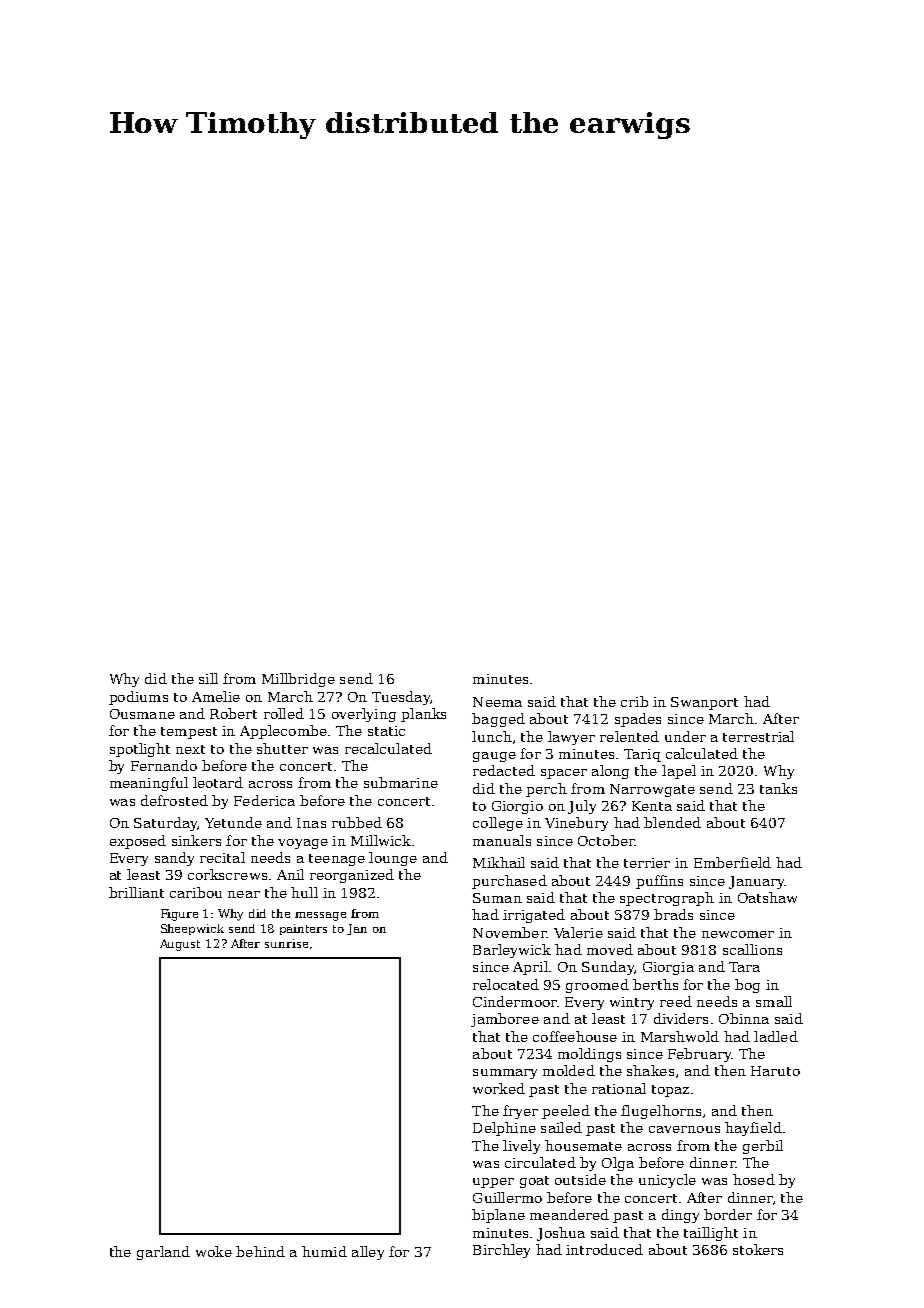 The height and width of the screenshot is (1308, 924). I want to click on sunrise, so click(286, 943).
